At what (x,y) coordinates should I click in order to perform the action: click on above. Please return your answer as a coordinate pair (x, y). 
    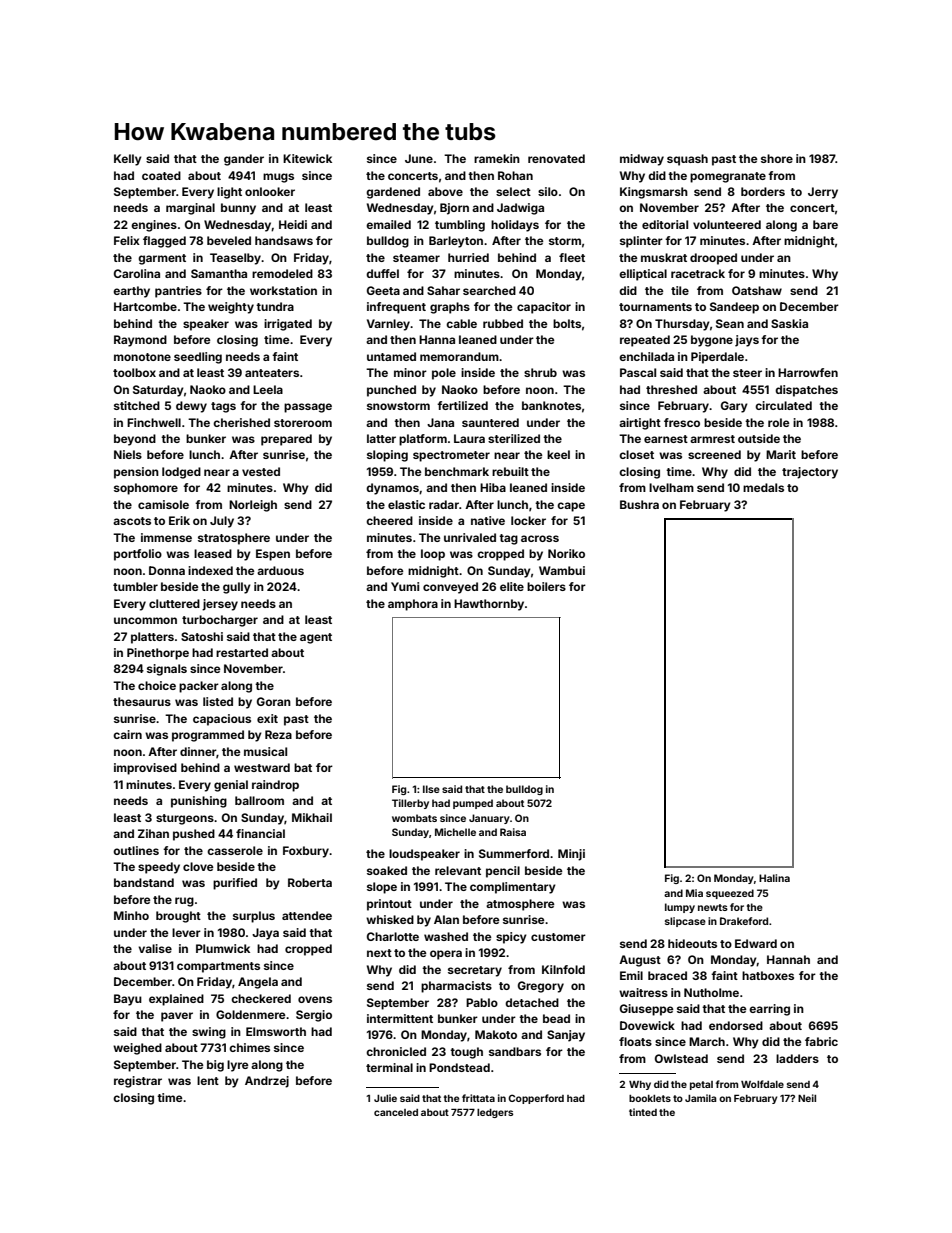
    Looking at the image, I should click on (445, 191).
